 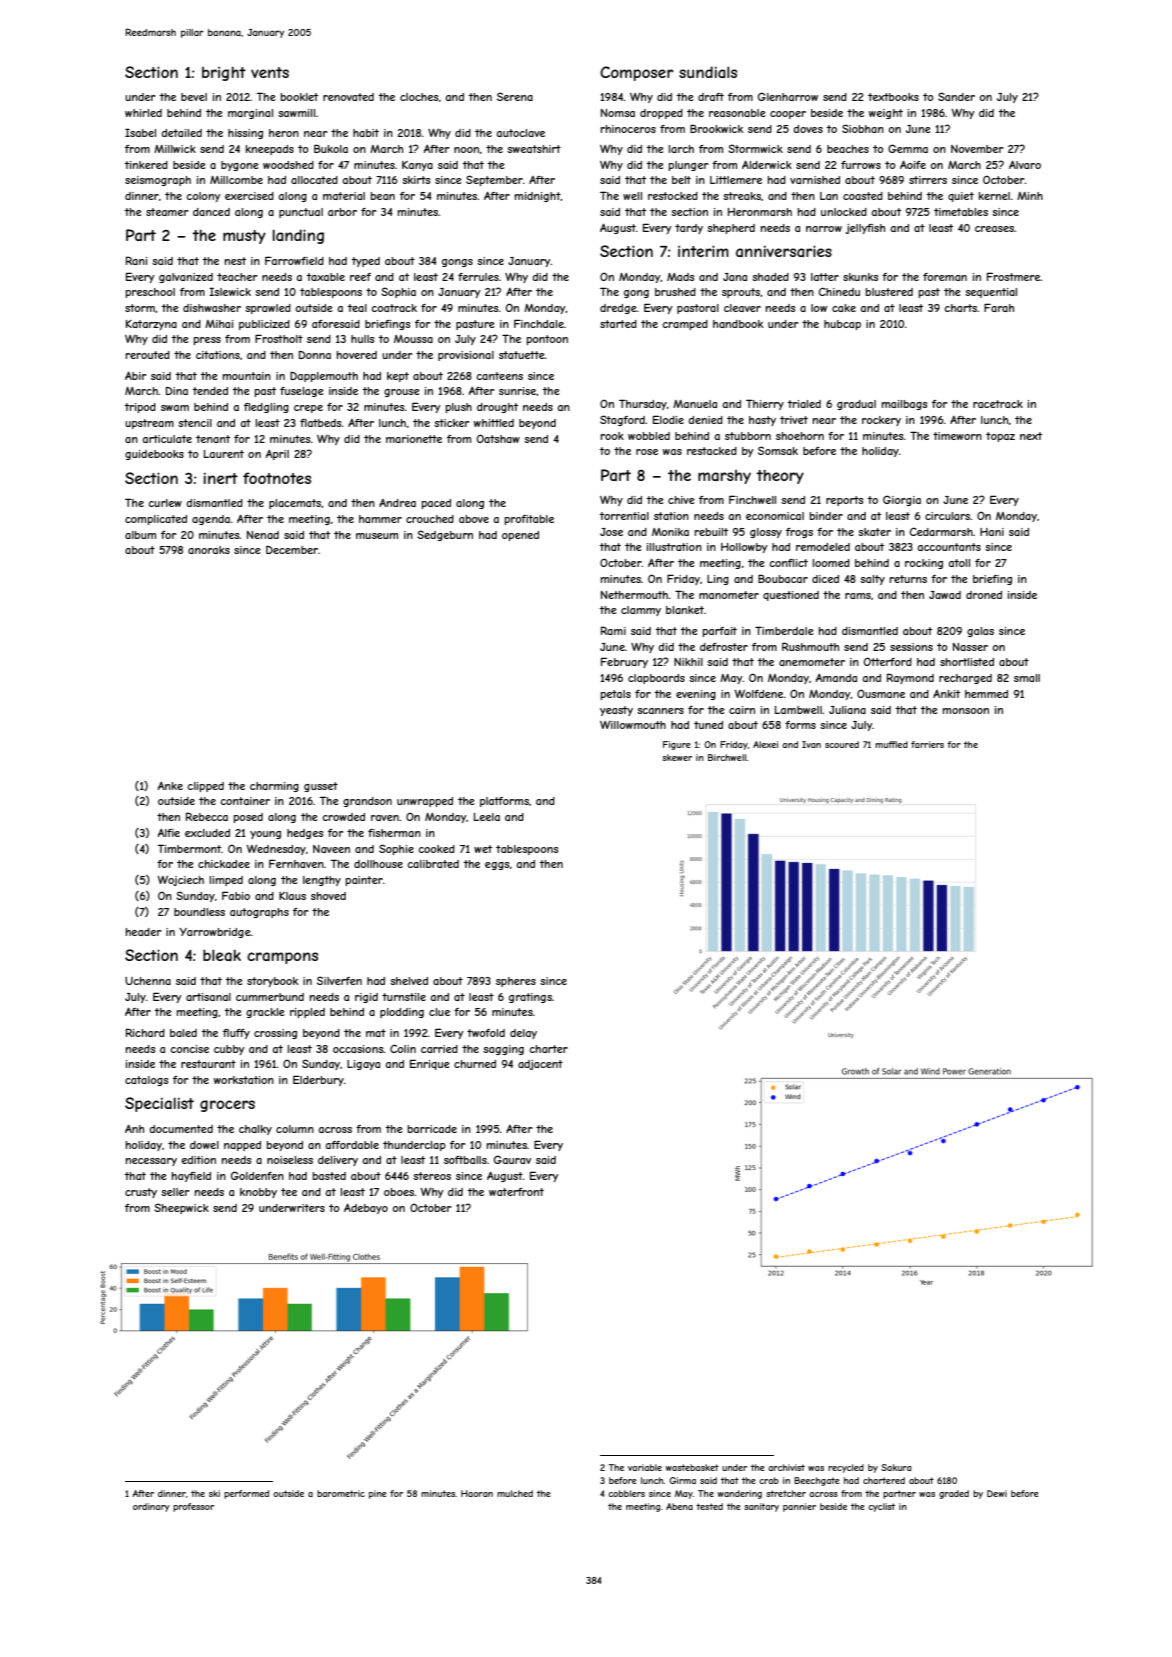 What do you see at coordinates (151, 1162) in the document?
I see `necessary` at bounding box center [151, 1162].
